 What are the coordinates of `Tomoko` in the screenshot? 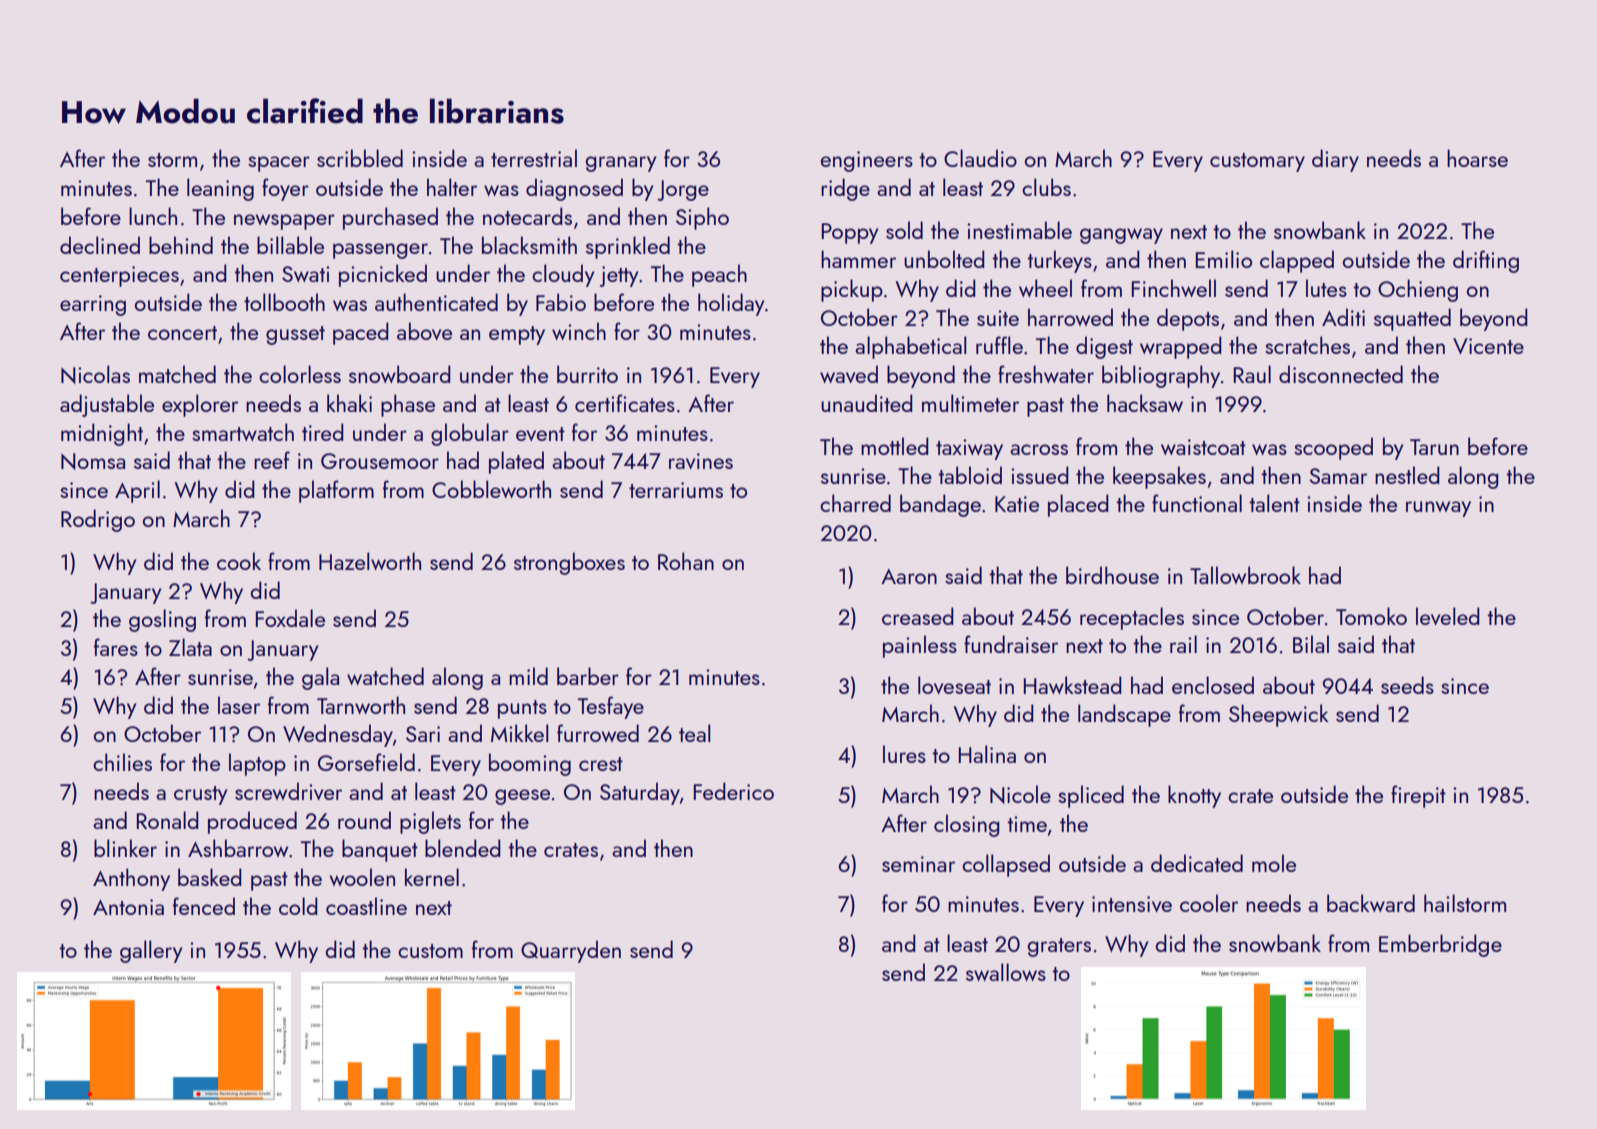 It's located at (1371, 616).
